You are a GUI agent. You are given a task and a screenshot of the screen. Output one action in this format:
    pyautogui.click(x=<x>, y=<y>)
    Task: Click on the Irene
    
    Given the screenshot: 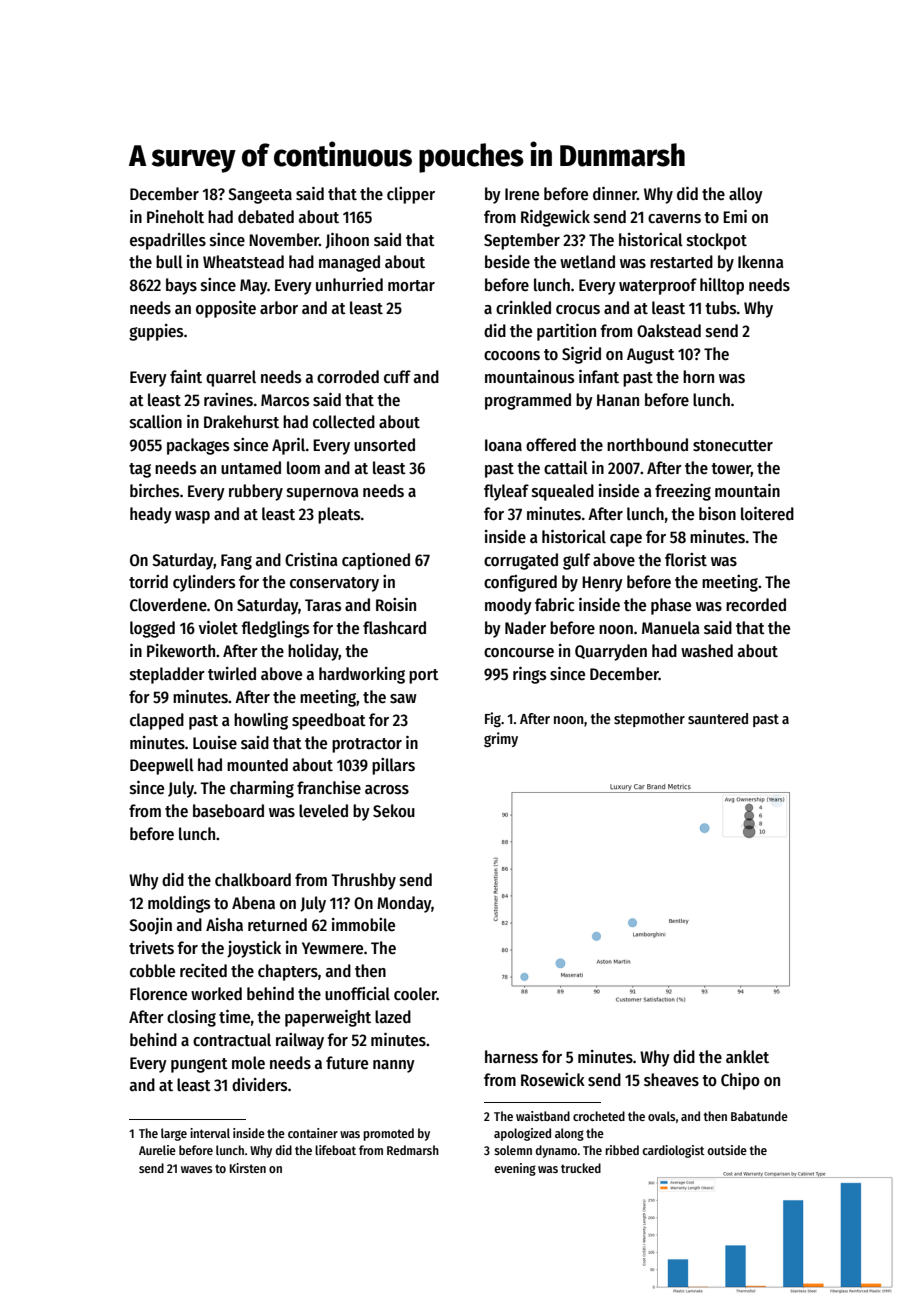 What is the action you would take?
    pyautogui.click(x=522, y=194)
